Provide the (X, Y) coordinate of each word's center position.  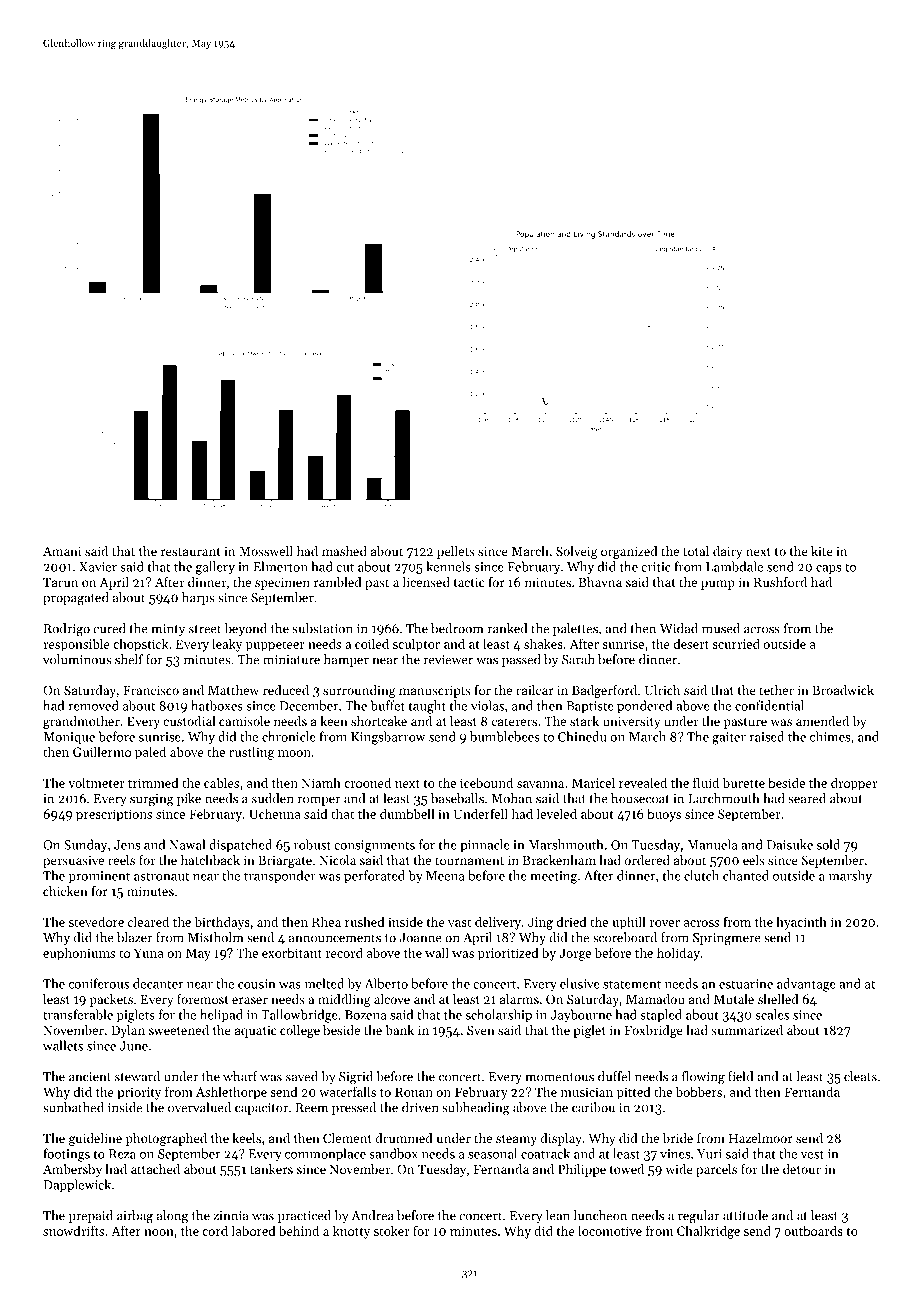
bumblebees (505, 736)
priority (139, 1093)
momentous (559, 1077)
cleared (148, 921)
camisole (244, 721)
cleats (860, 1076)
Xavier (98, 567)
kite (822, 551)
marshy (850, 877)
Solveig (577, 552)
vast (459, 923)
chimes (830, 736)
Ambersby (72, 1170)
